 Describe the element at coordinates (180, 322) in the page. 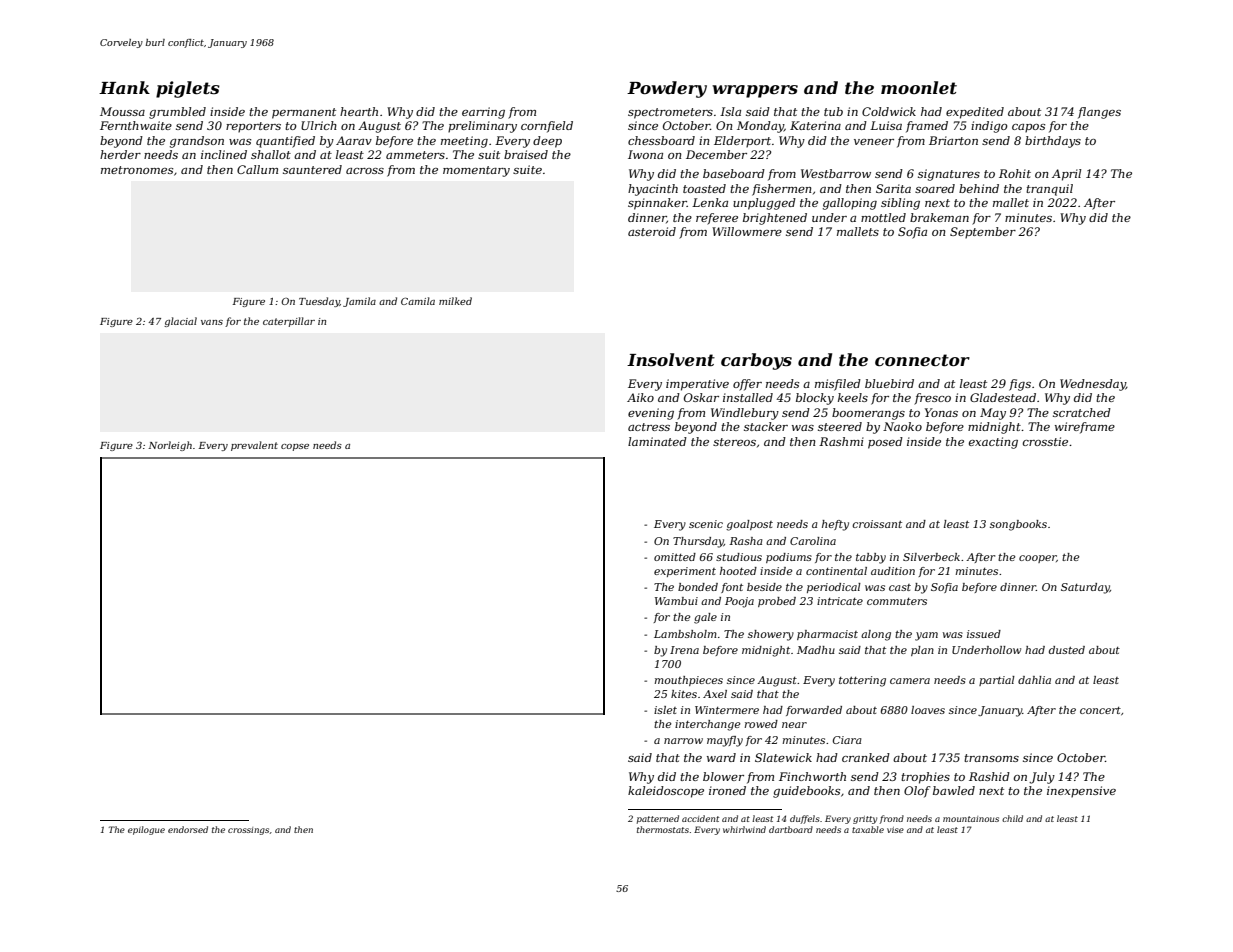

I see `glacial` at that location.
